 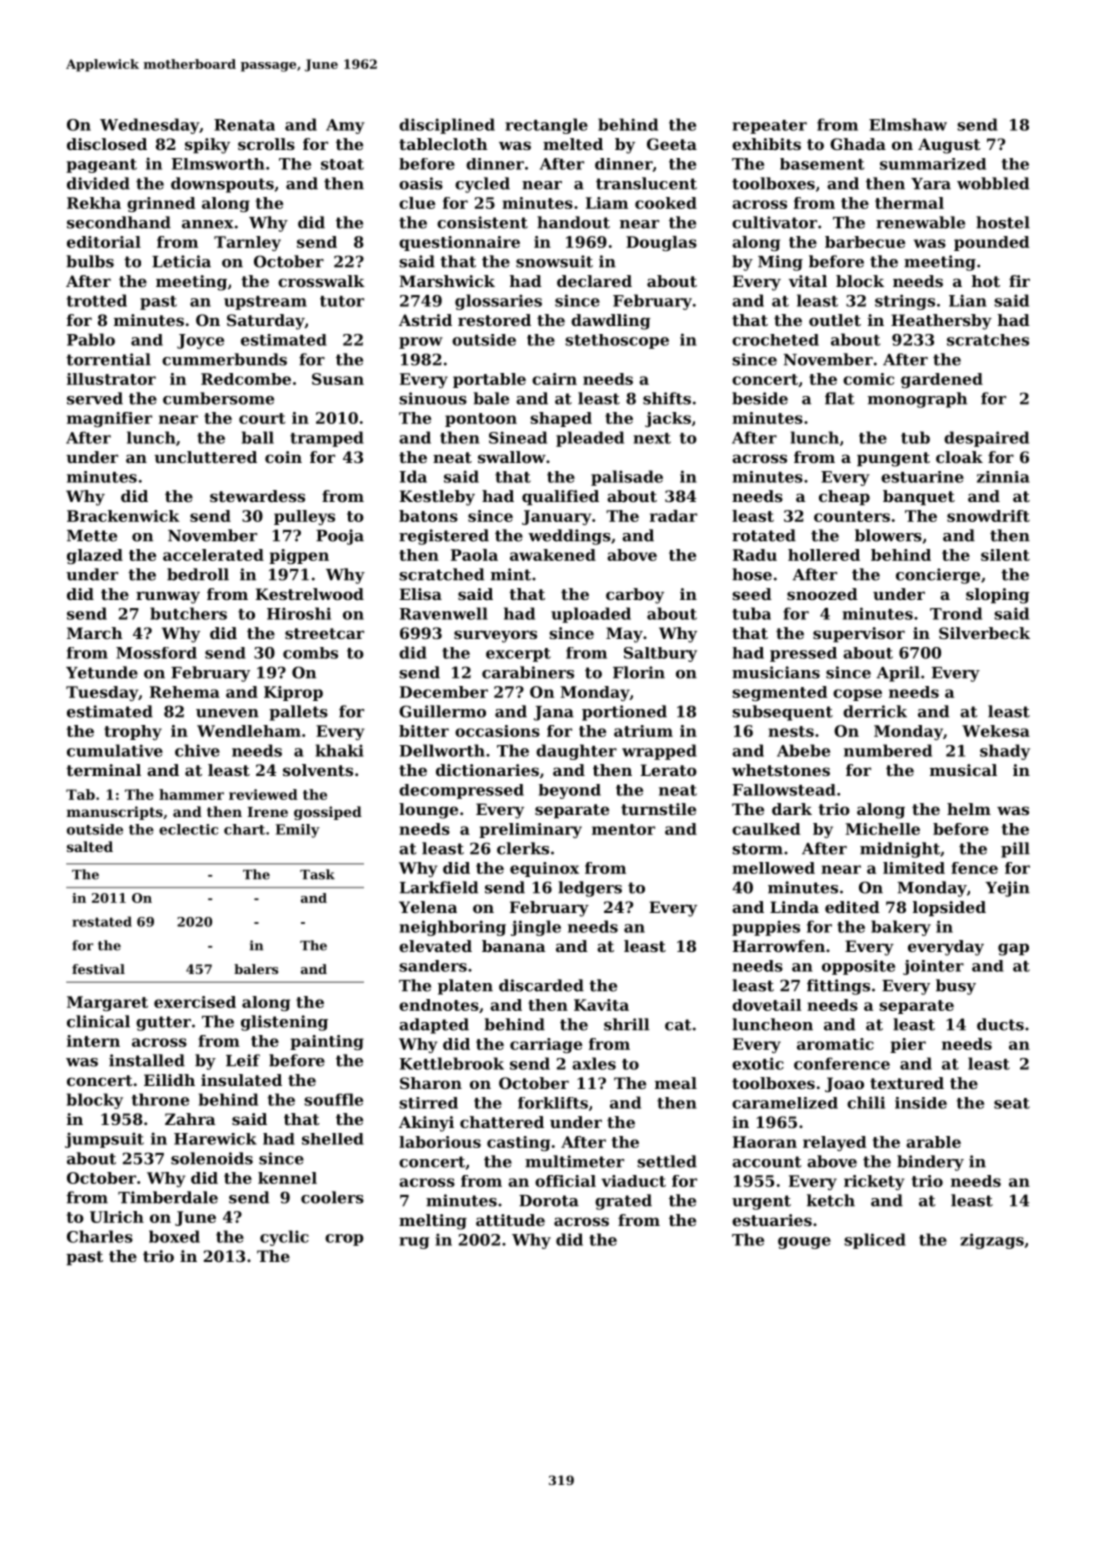 What do you see at coordinates (557, 517) in the screenshot?
I see `January` at bounding box center [557, 517].
